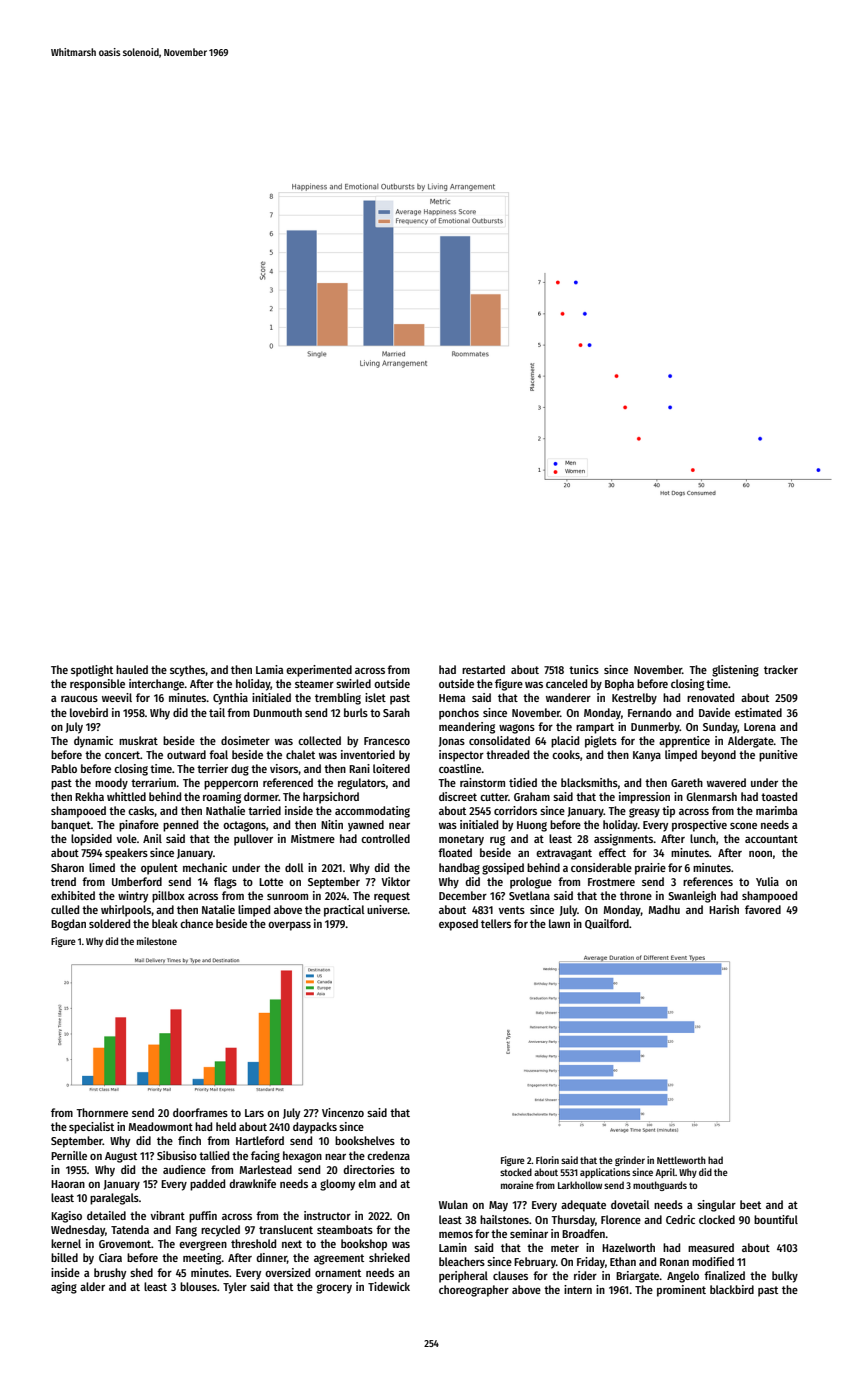 The height and width of the page is (1400, 849). I want to click on hauled, so click(132, 669).
